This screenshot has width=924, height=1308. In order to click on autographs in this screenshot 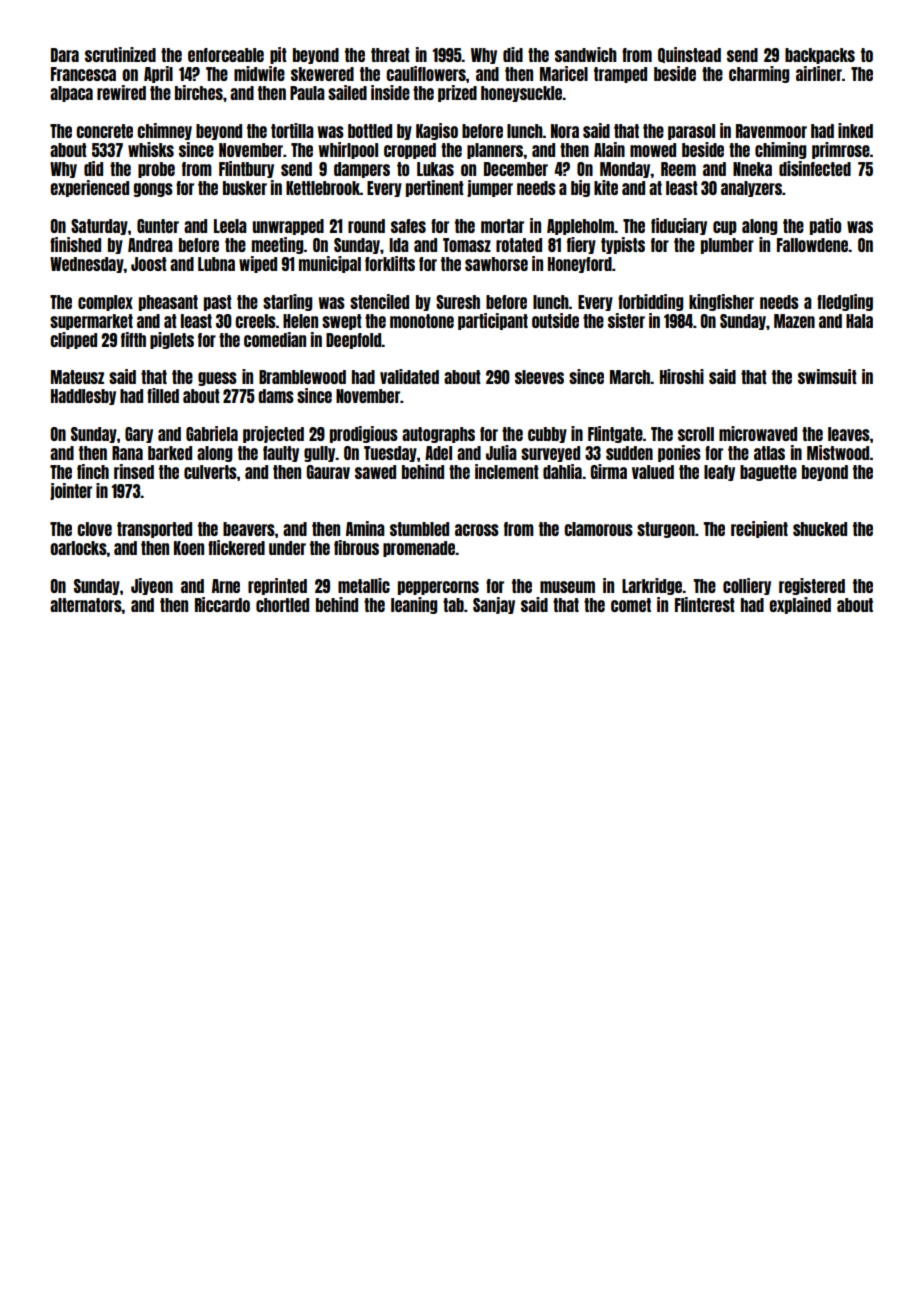, I will do `click(438, 435)`.
